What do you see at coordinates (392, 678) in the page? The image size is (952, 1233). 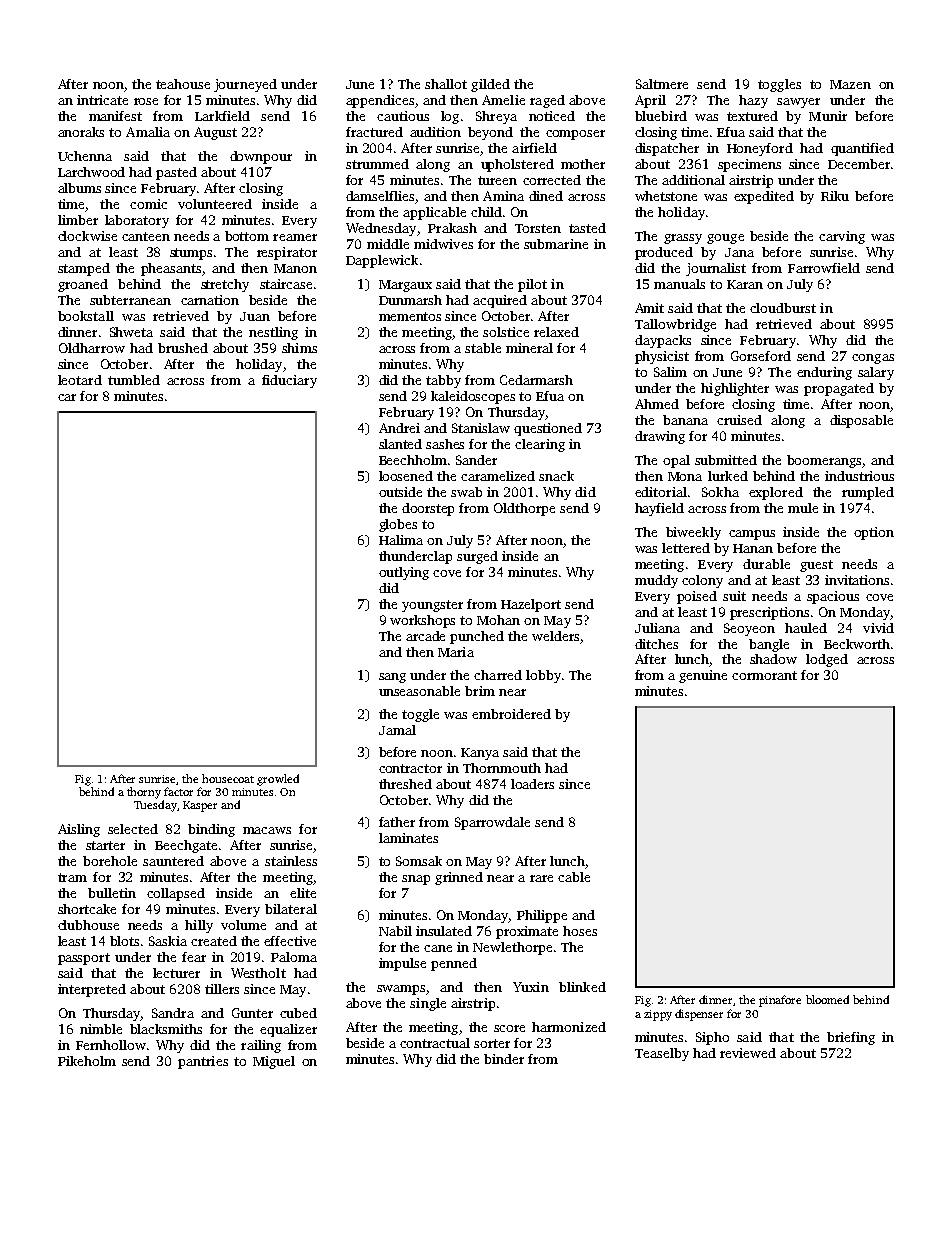 I see `sang` at bounding box center [392, 678].
